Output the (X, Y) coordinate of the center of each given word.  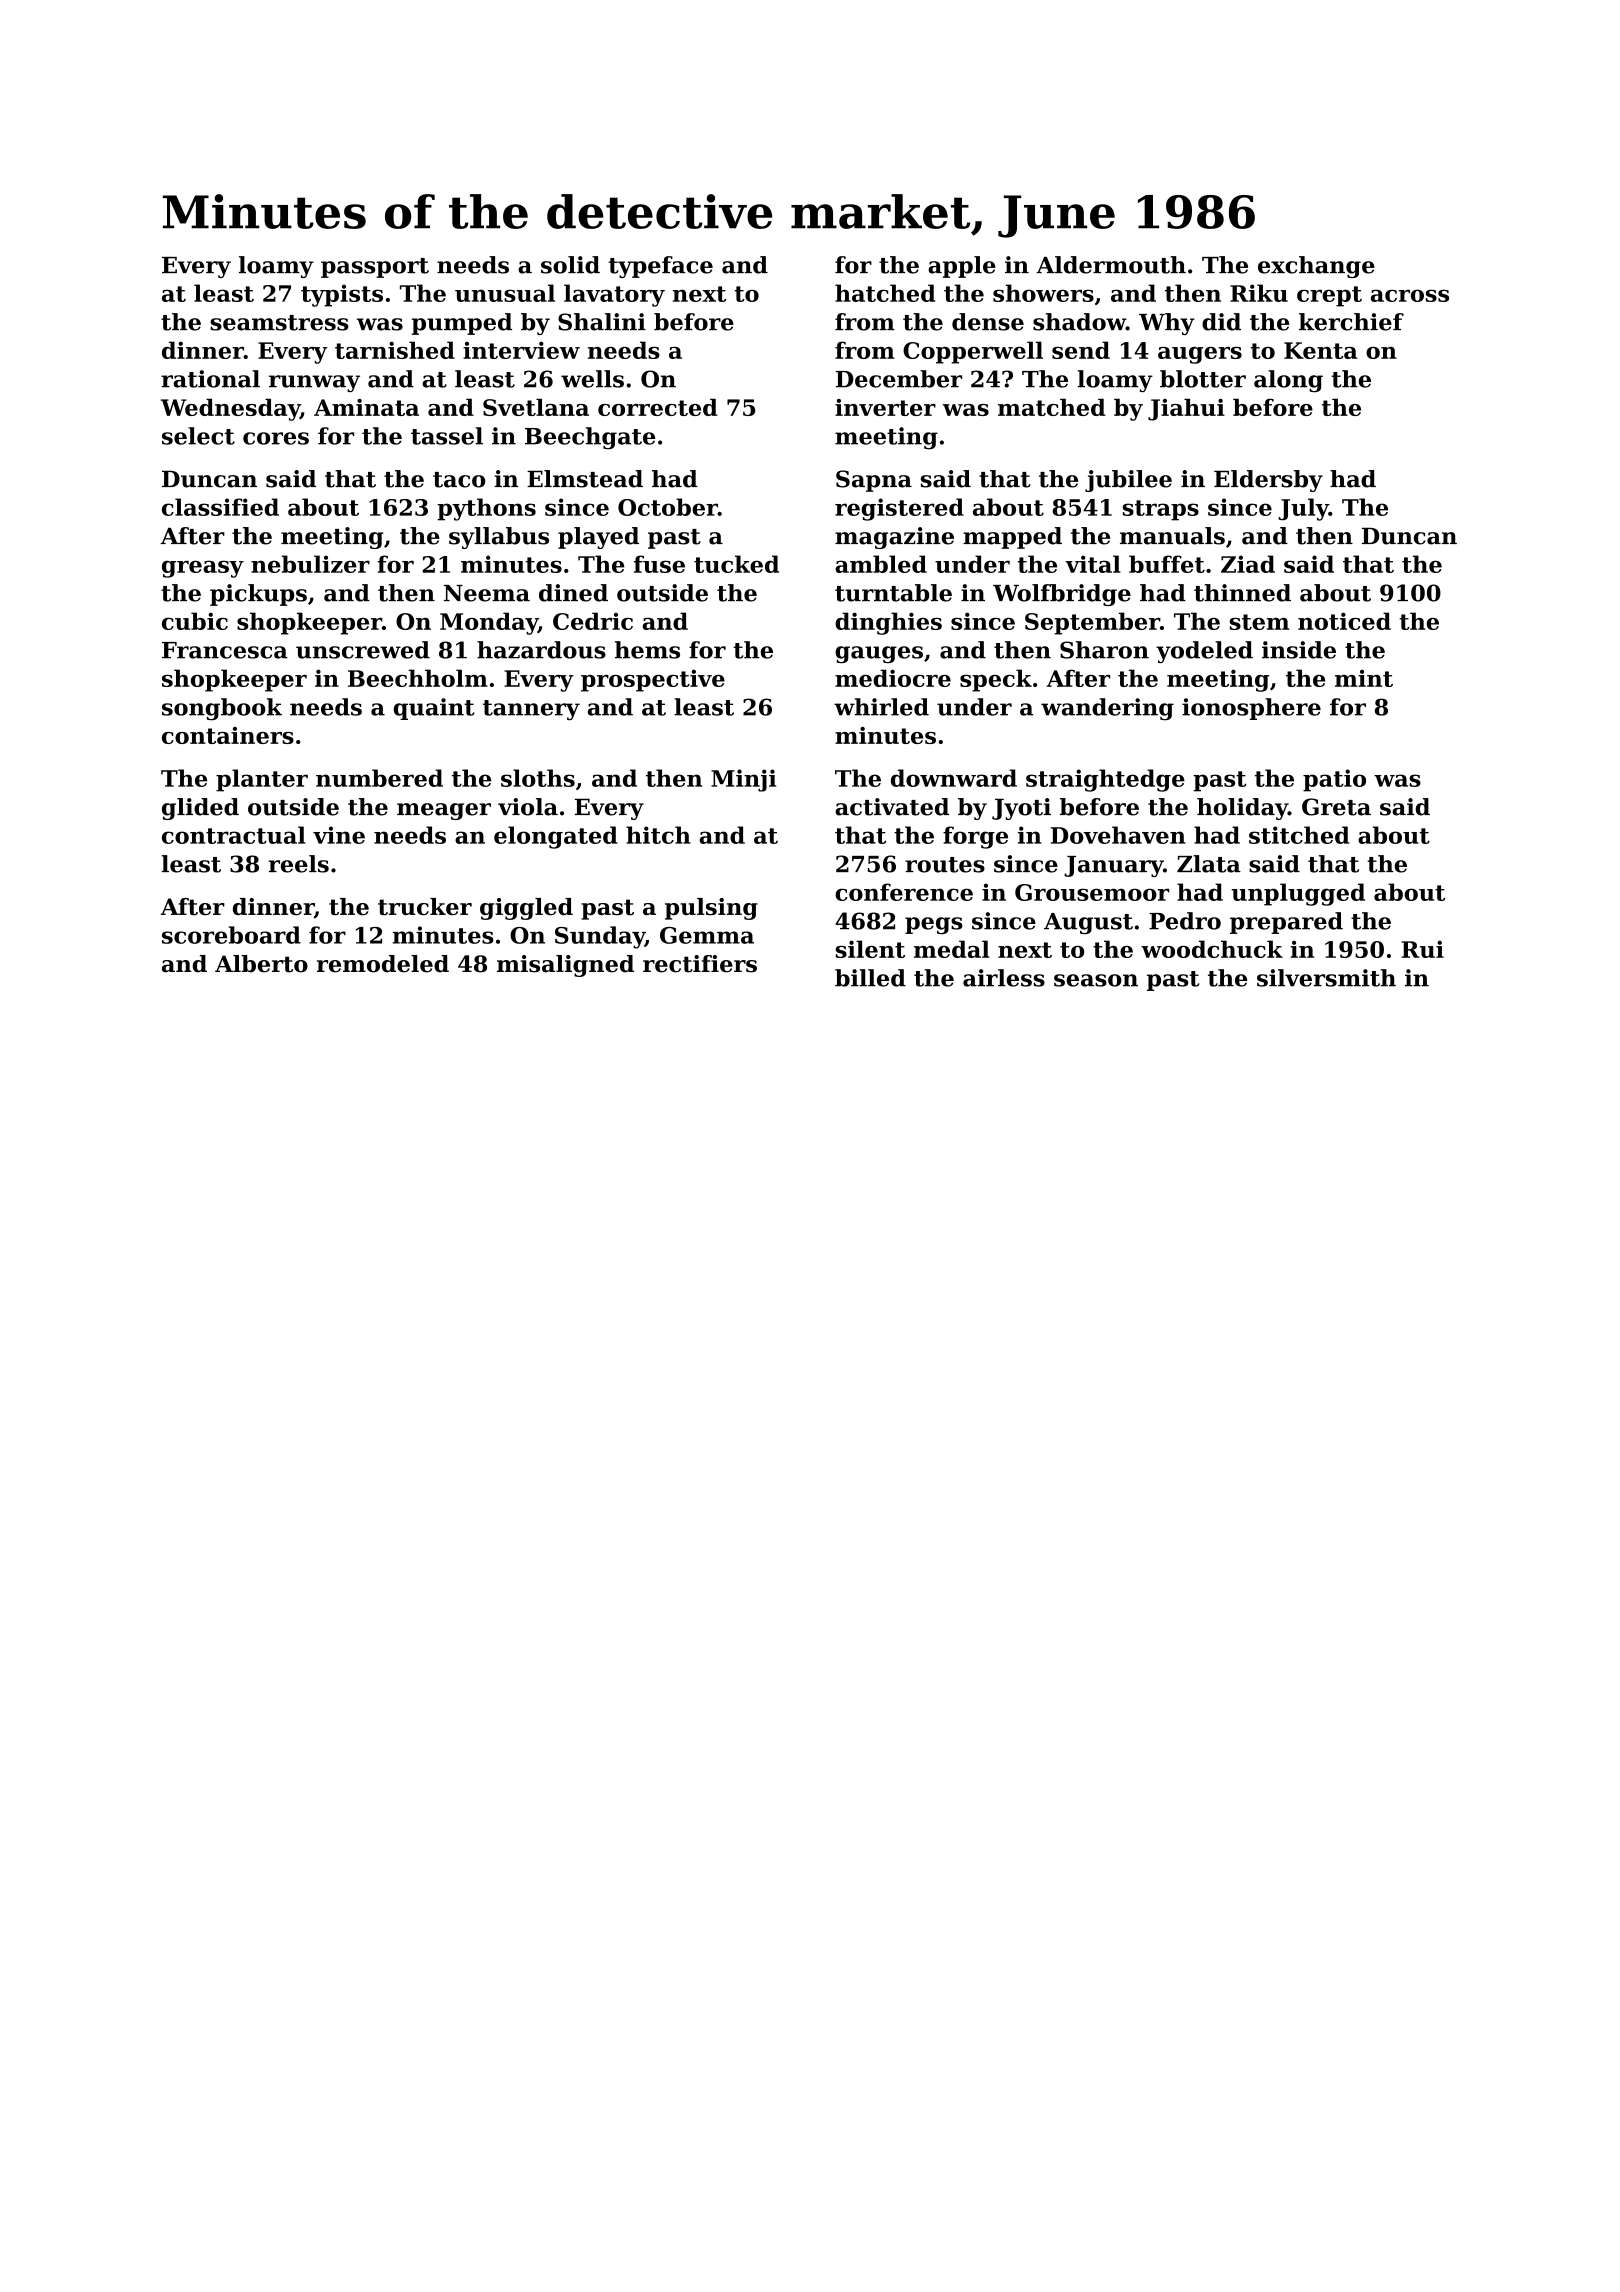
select (198, 436)
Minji (743, 780)
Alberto (261, 964)
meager (444, 811)
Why (1167, 324)
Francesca (225, 650)
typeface (661, 267)
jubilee (1128, 481)
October (668, 507)
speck (996, 680)
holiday (1242, 809)
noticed (1344, 621)
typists (342, 295)
